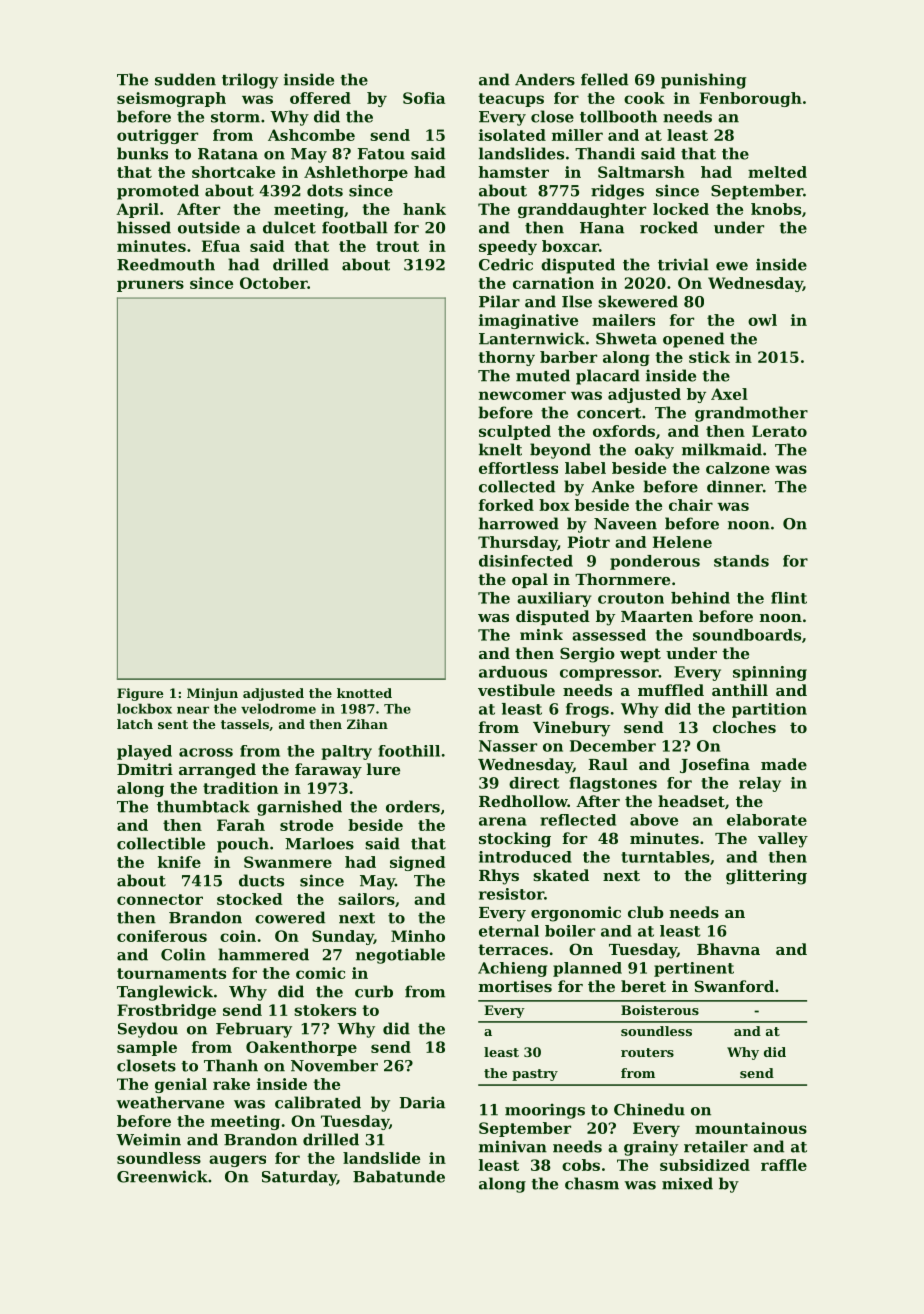 Image resolution: width=924 pixels, height=1314 pixels. What do you see at coordinates (511, 894) in the page?
I see `resistor` at bounding box center [511, 894].
